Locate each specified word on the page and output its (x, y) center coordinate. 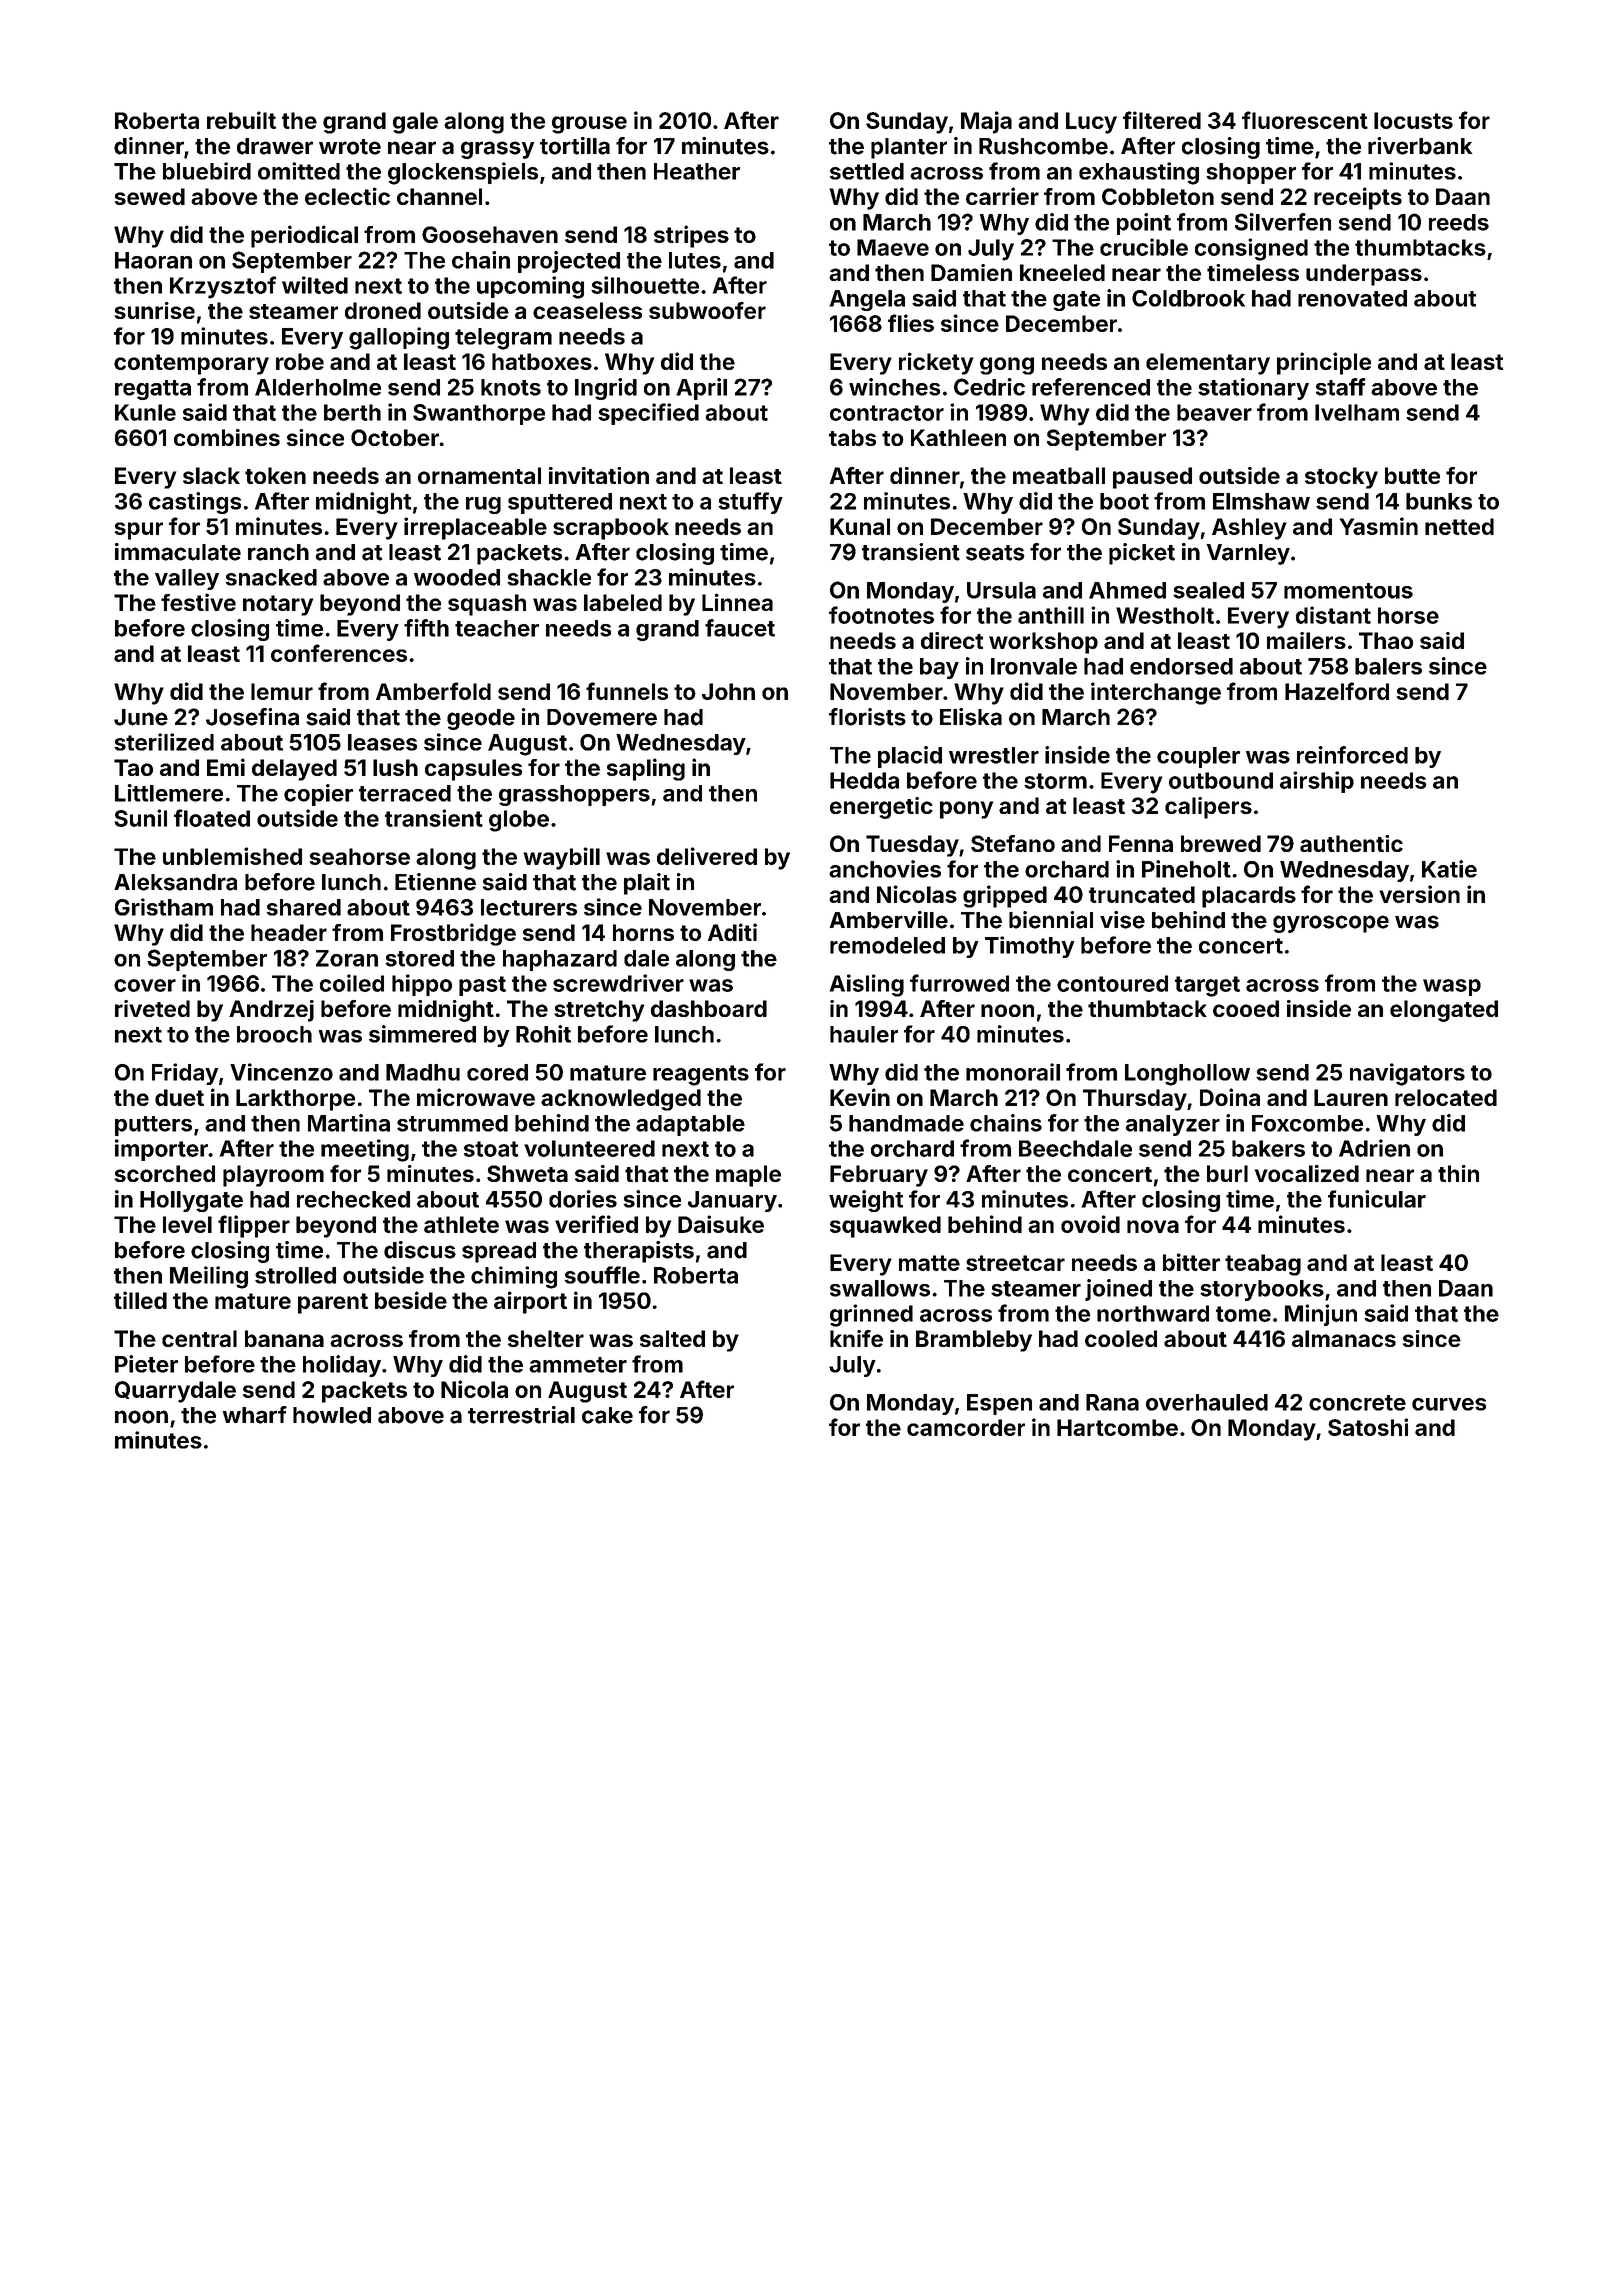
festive (198, 602)
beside (411, 1300)
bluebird (207, 171)
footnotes (881, 615)
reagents (701, 1075)
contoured (1112, 983)
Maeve (893, 247)
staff (1341, 387)
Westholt (1165, 615)
